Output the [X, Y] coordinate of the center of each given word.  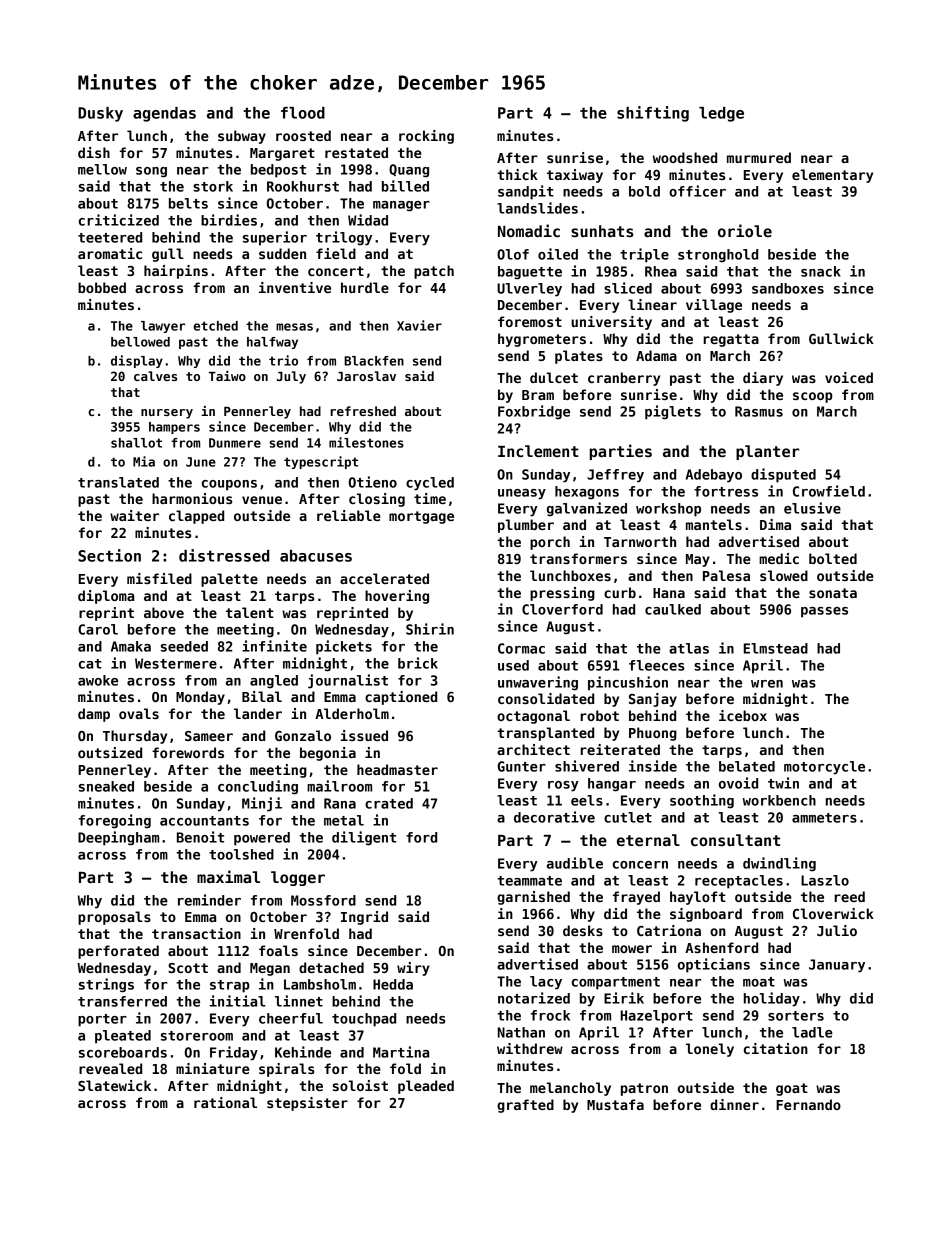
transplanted [545, 734]
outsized [110, 752]
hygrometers [542, 340]
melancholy [570, 1089]
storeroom [197, 1036]
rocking [426, 137]
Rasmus [759, 411]
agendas [164, 114]
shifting [653, 114]
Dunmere [235, 443]
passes [824, 612]
